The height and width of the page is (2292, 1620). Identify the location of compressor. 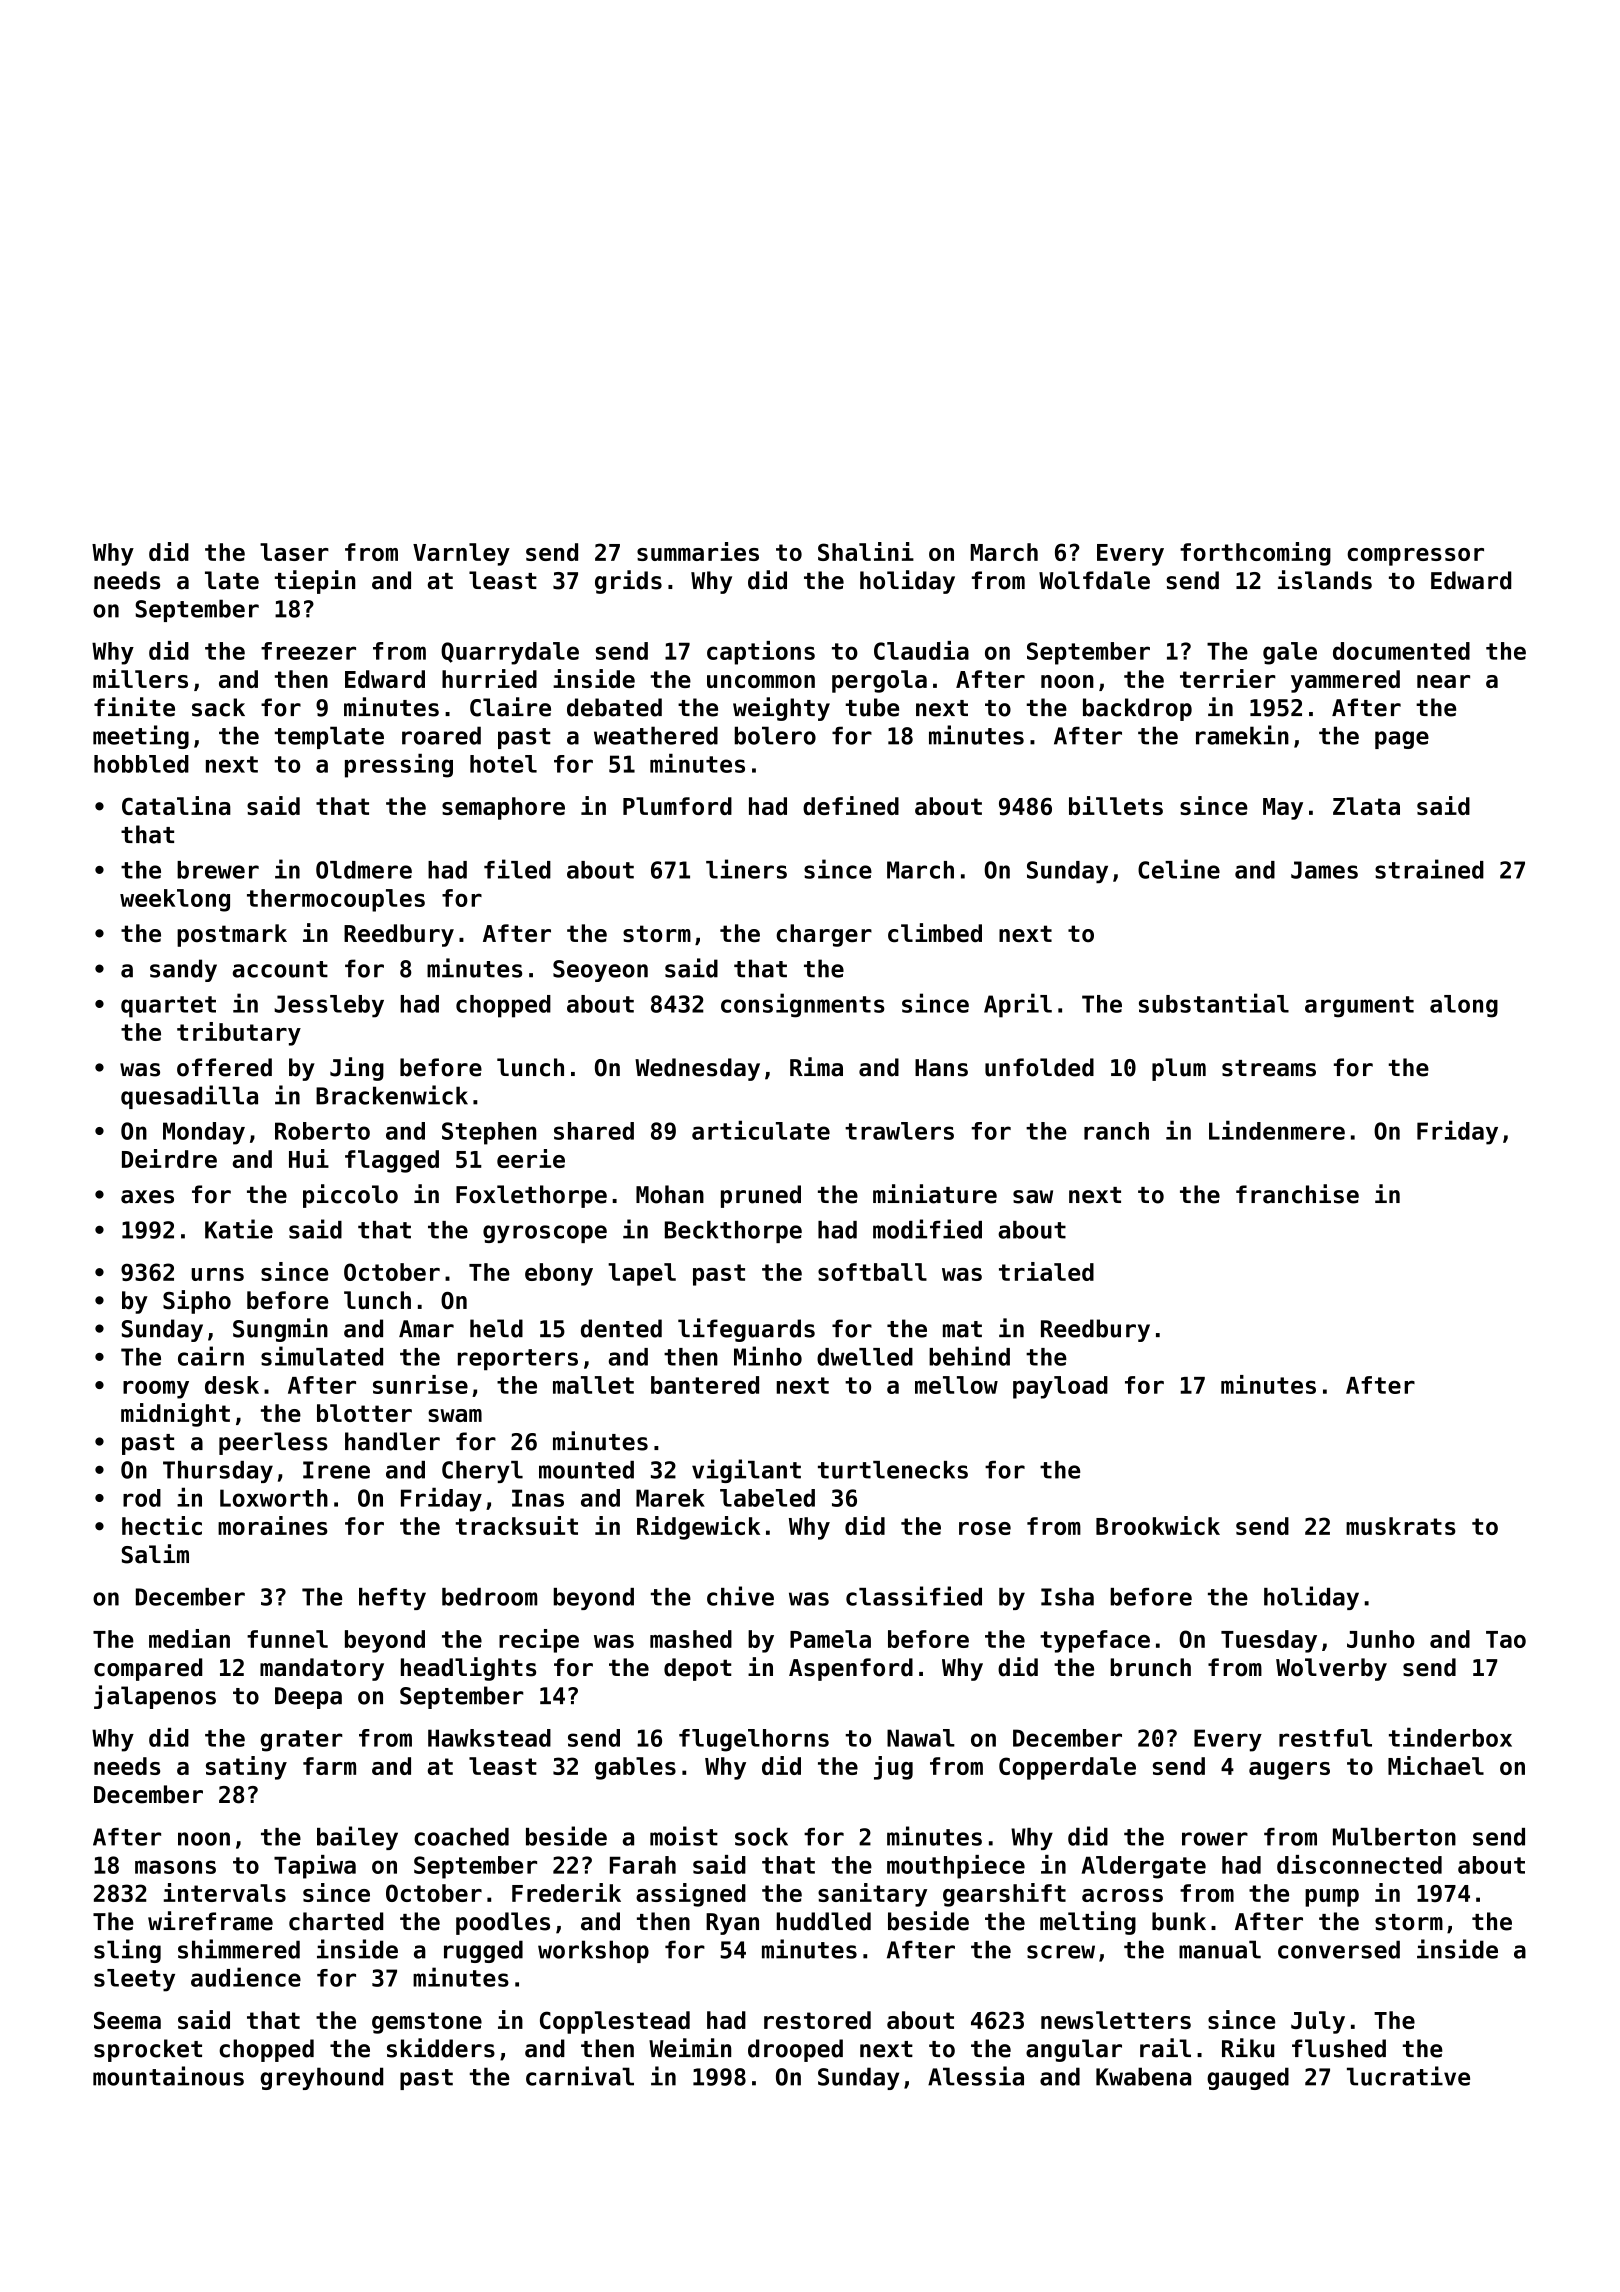
(1415, 557).
